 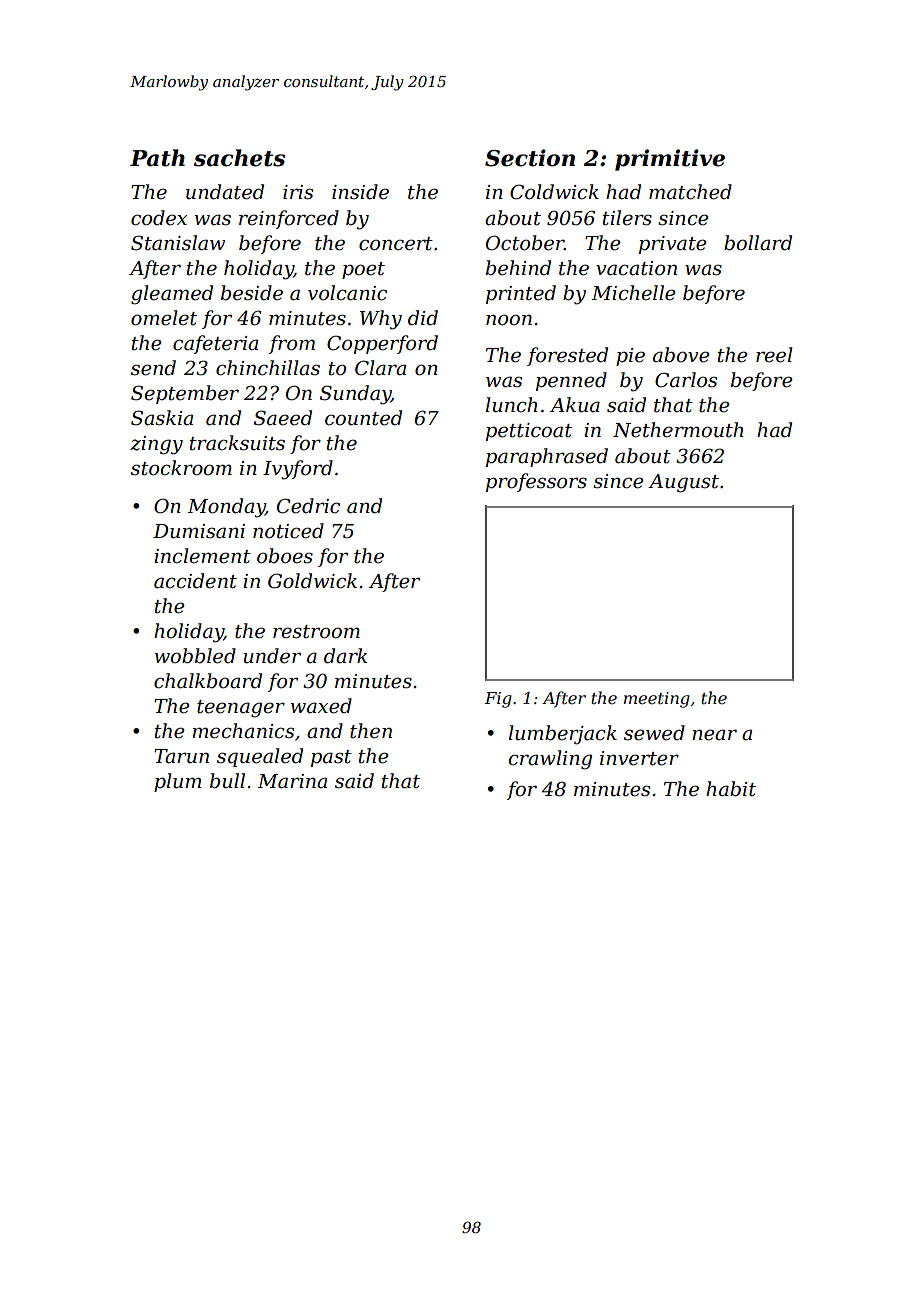 I want to click on noticed, so click(x=288, y=531).
